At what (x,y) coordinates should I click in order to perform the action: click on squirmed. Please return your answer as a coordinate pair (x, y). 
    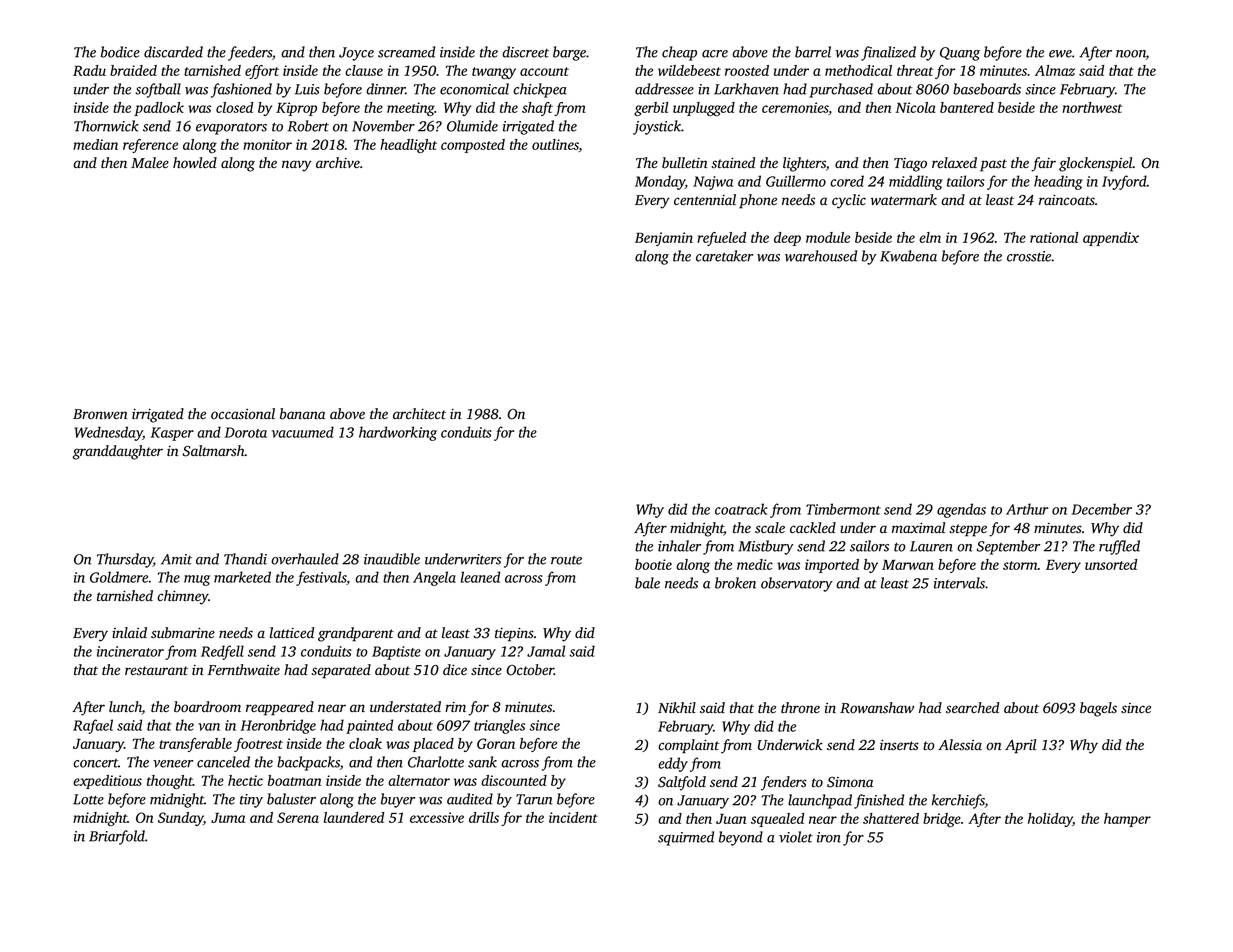
    Looking at the image, I should click on (686, 838).
